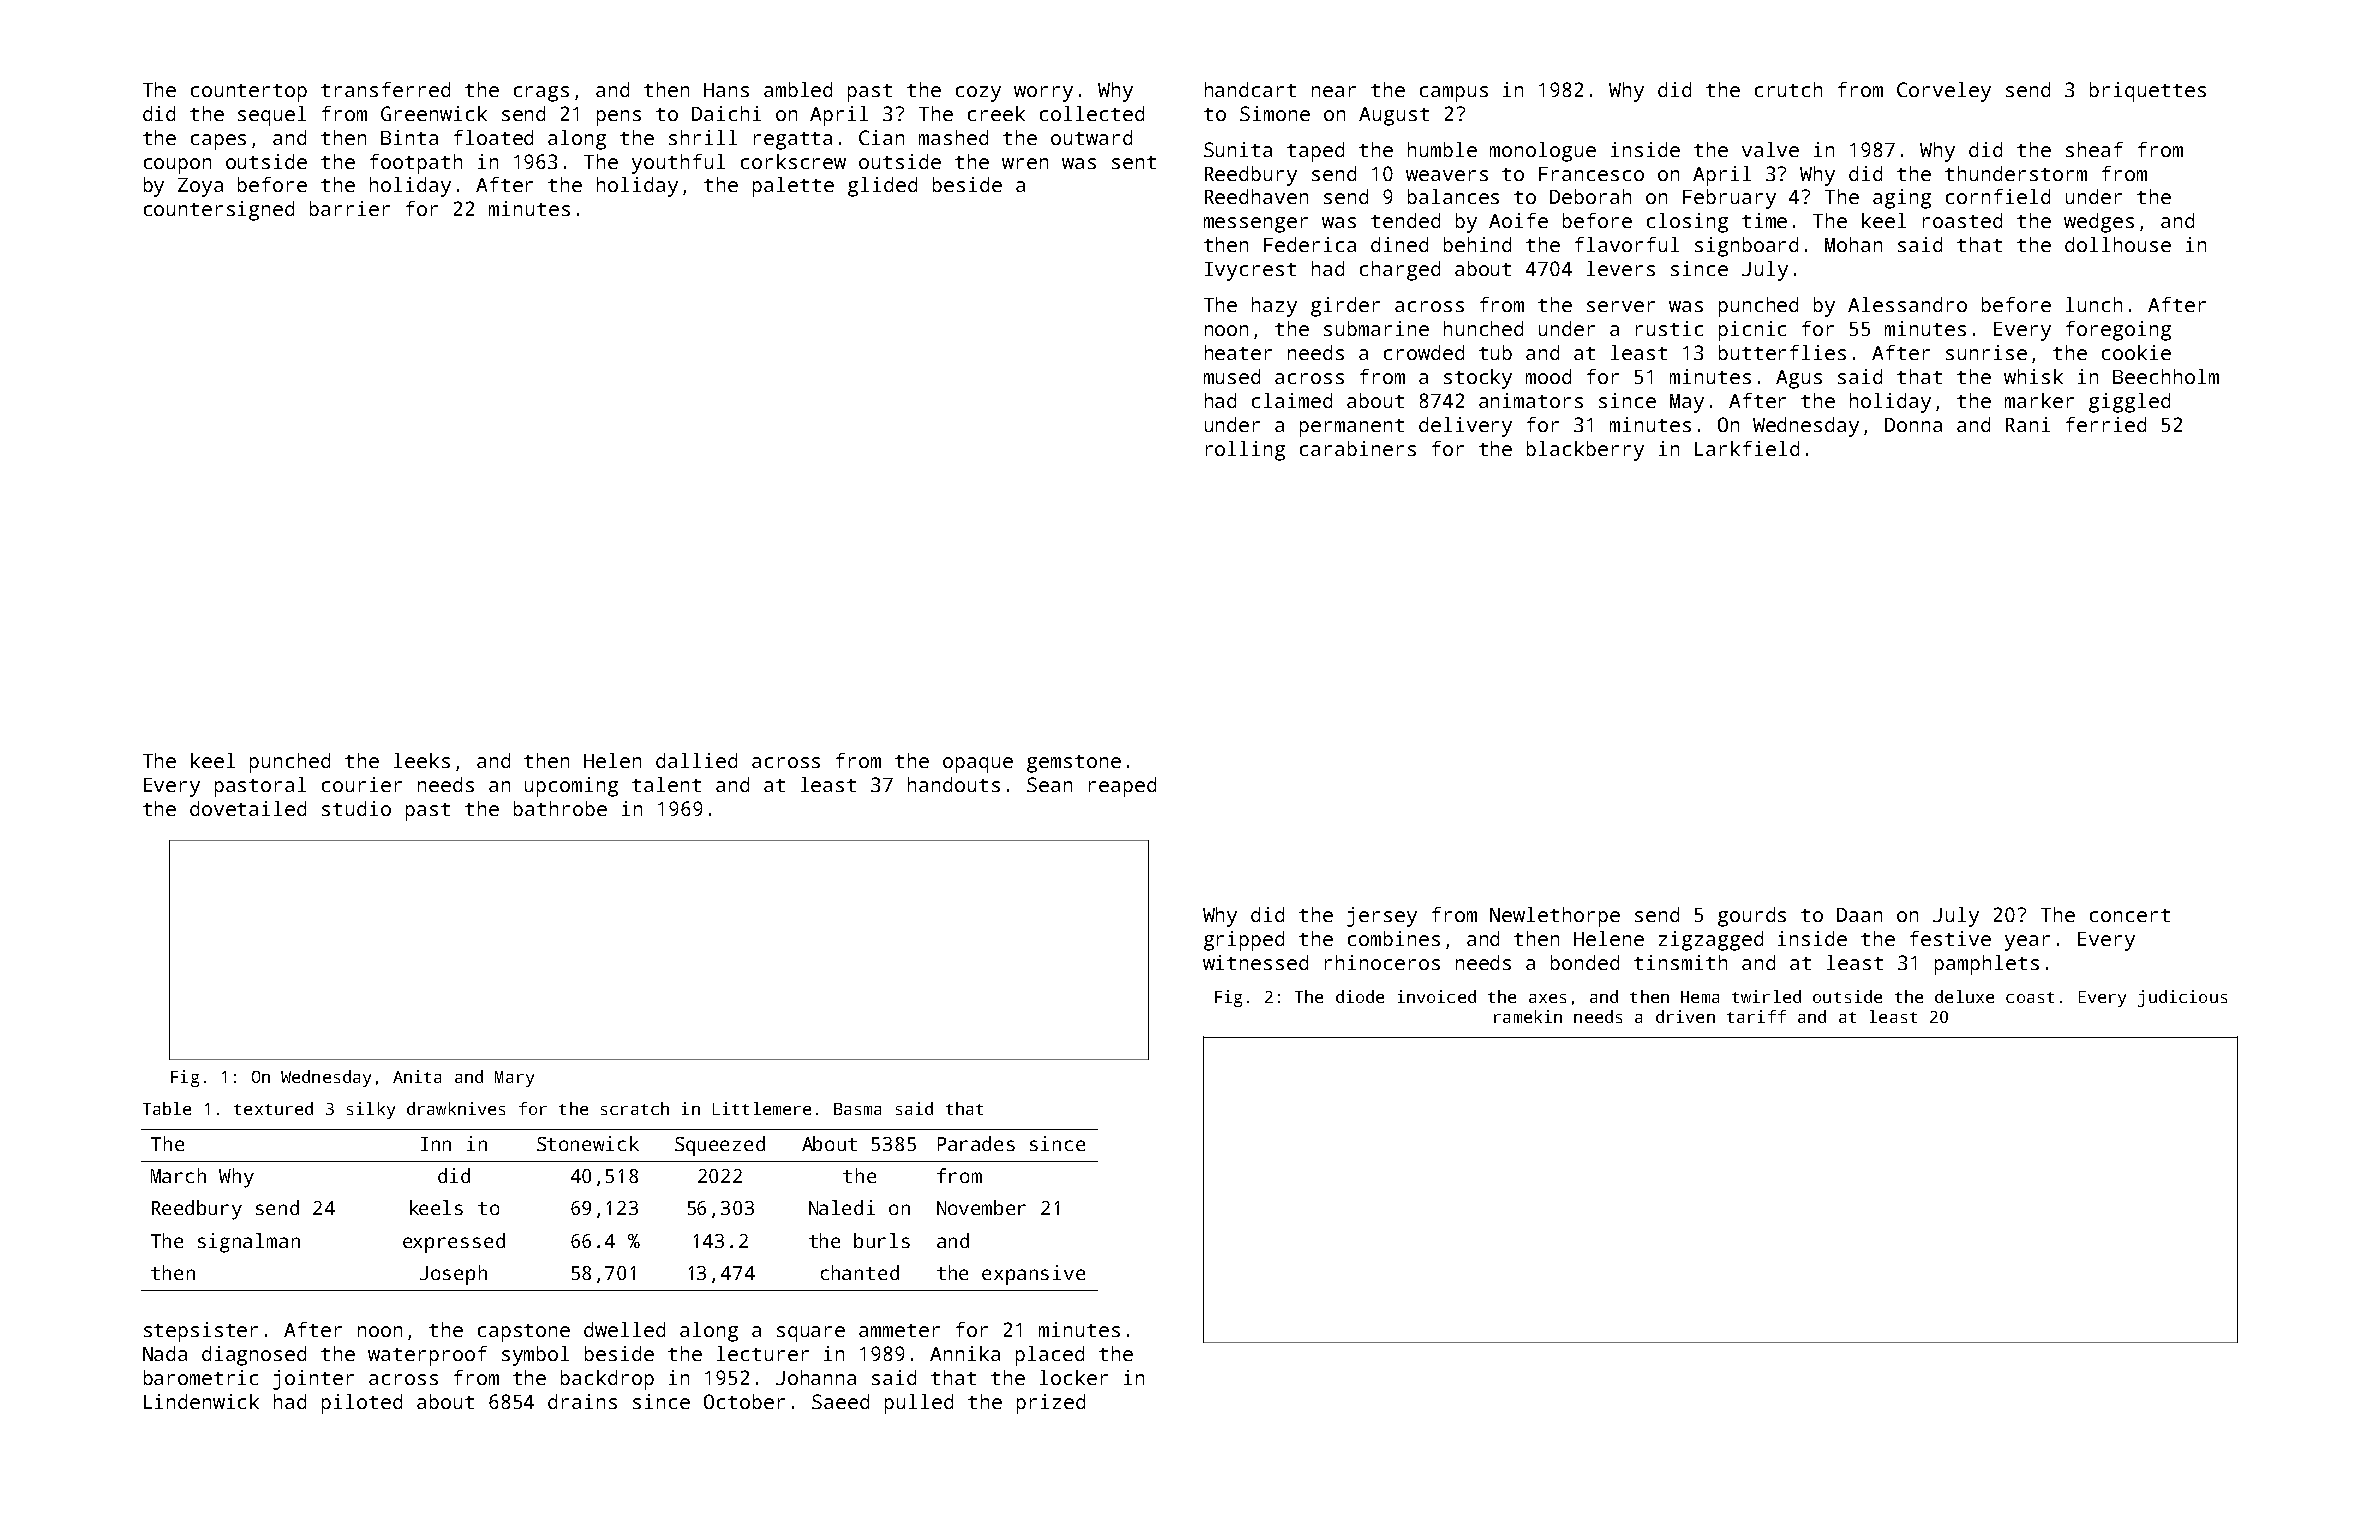 The height and width of the image is (1540, 2380). Describe the element at coordinates (1250, 271) in the image. I see `Ivycrest` at that location.
